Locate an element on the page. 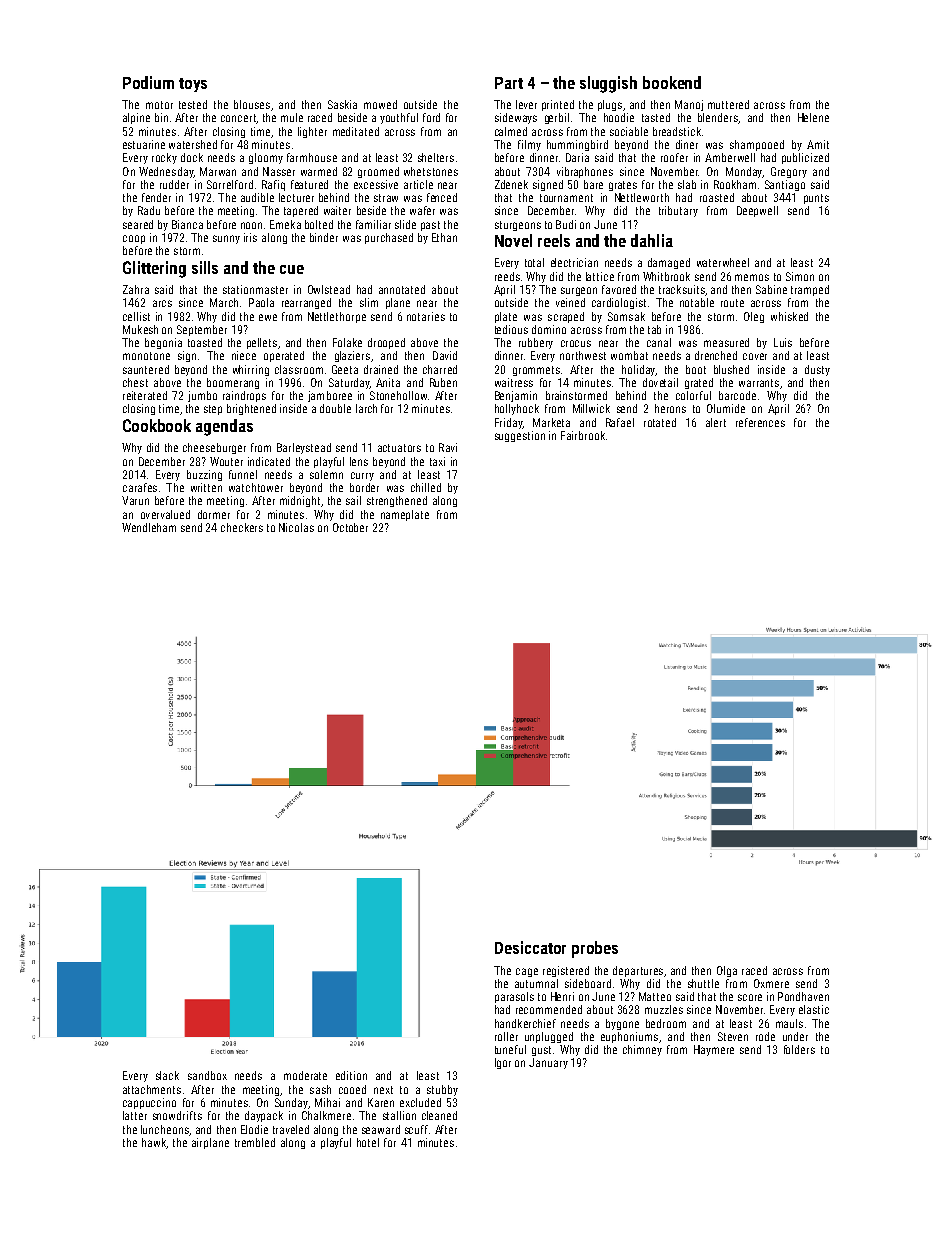 This page has width=952, height=1233. diner is located at coordinates (687, 144).
